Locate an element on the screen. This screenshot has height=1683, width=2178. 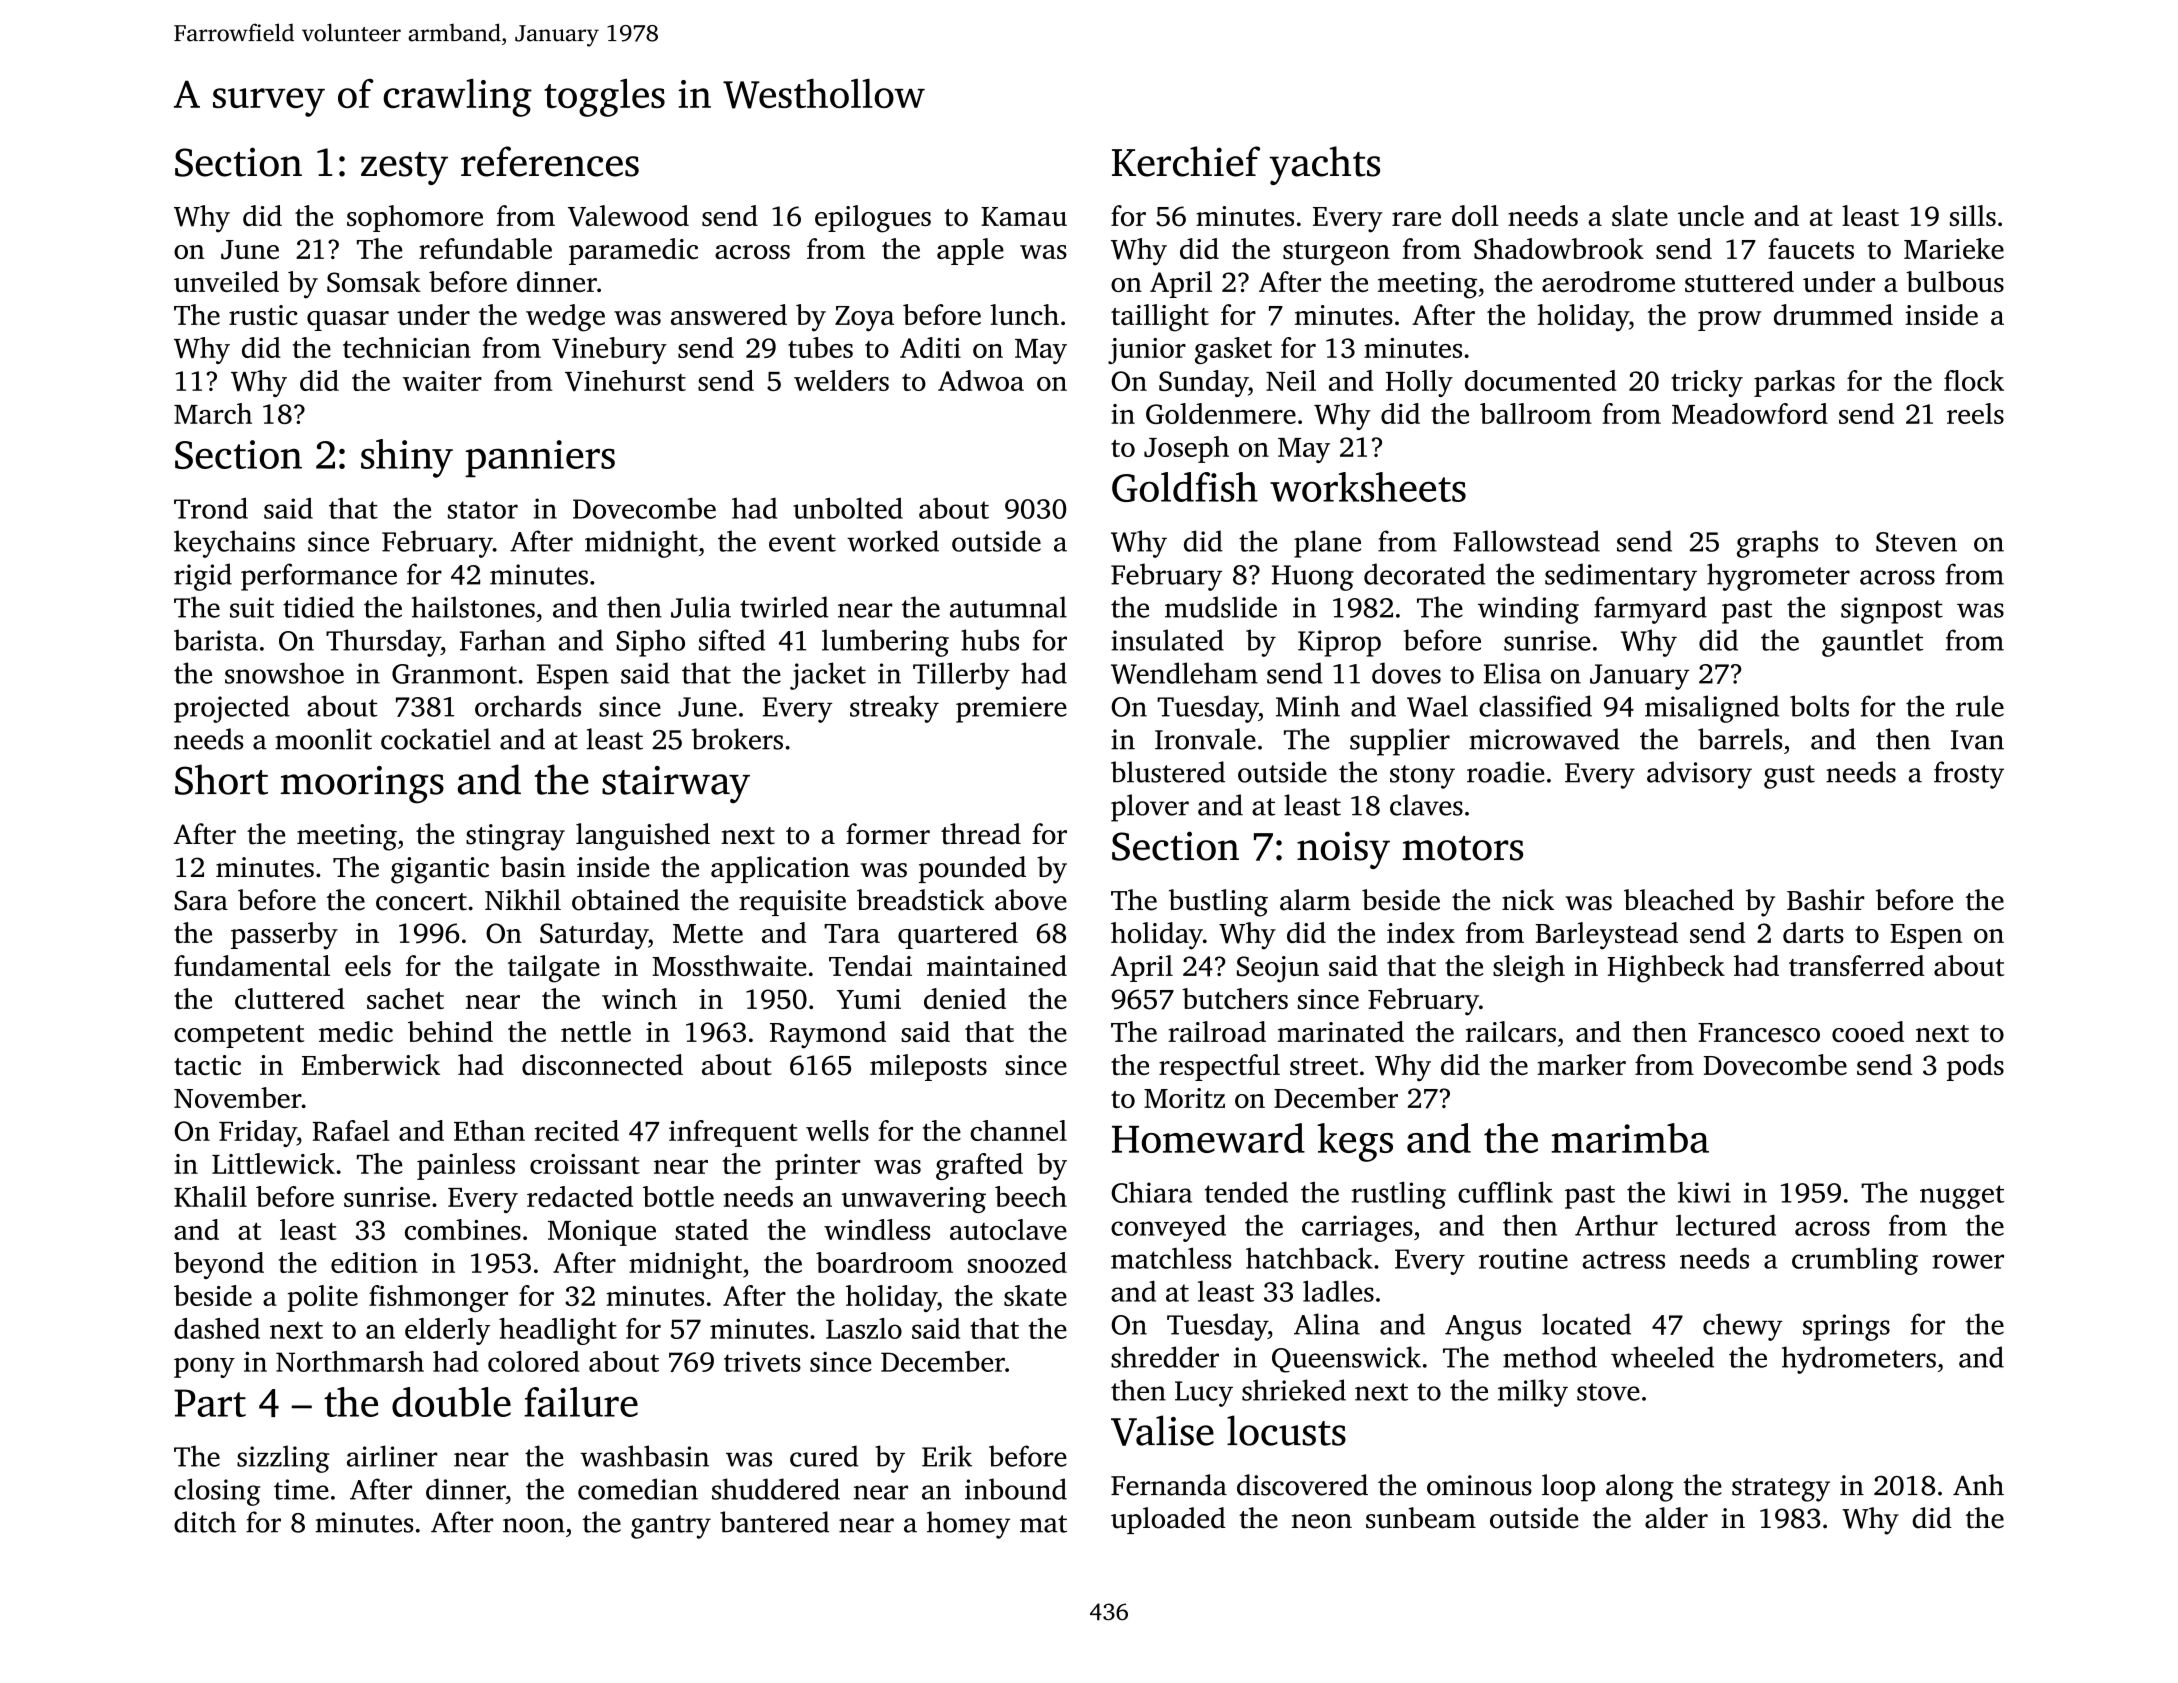
alder is located at coordinates (1676, 1518).
